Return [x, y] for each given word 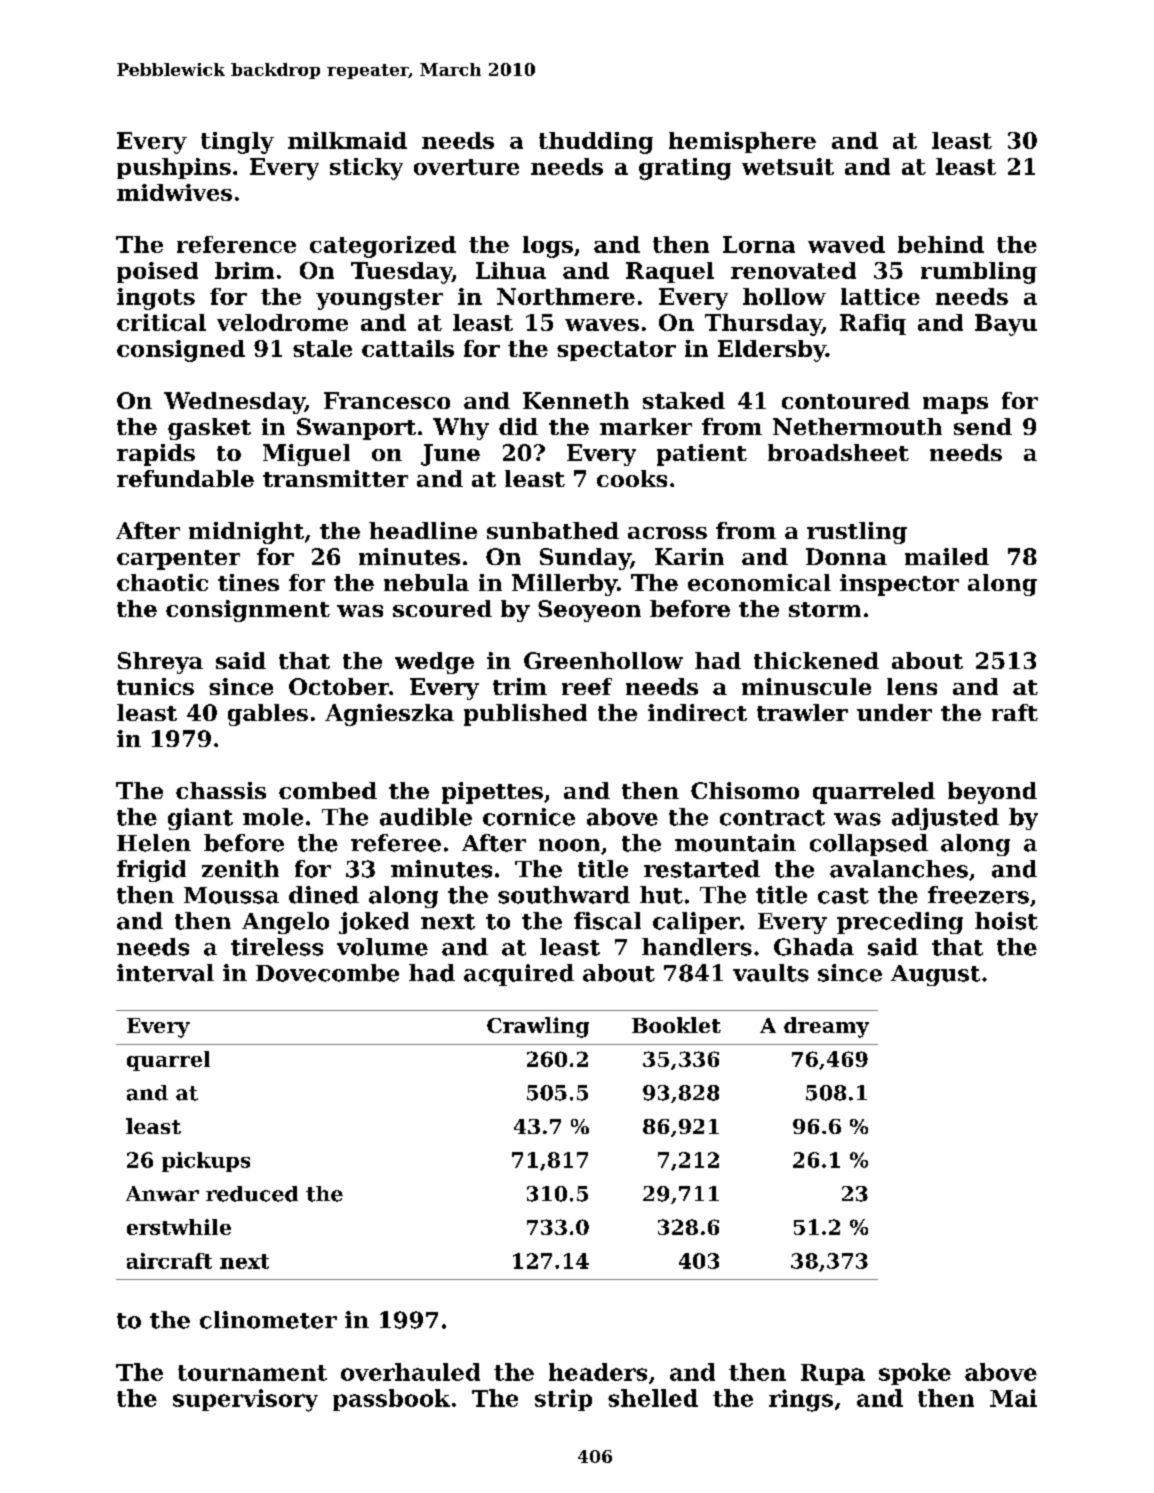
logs [548, 247]
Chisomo [745, 790]
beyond [992, 793]
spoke [915, 1374]
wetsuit [788, 166]
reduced [252, 1194]
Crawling [538, 1027]
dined [324, 895]
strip [563, 1400]
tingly [237, 143]
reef [587, 686]
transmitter [335, 478]
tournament [252, 1373]
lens [912, 686]
